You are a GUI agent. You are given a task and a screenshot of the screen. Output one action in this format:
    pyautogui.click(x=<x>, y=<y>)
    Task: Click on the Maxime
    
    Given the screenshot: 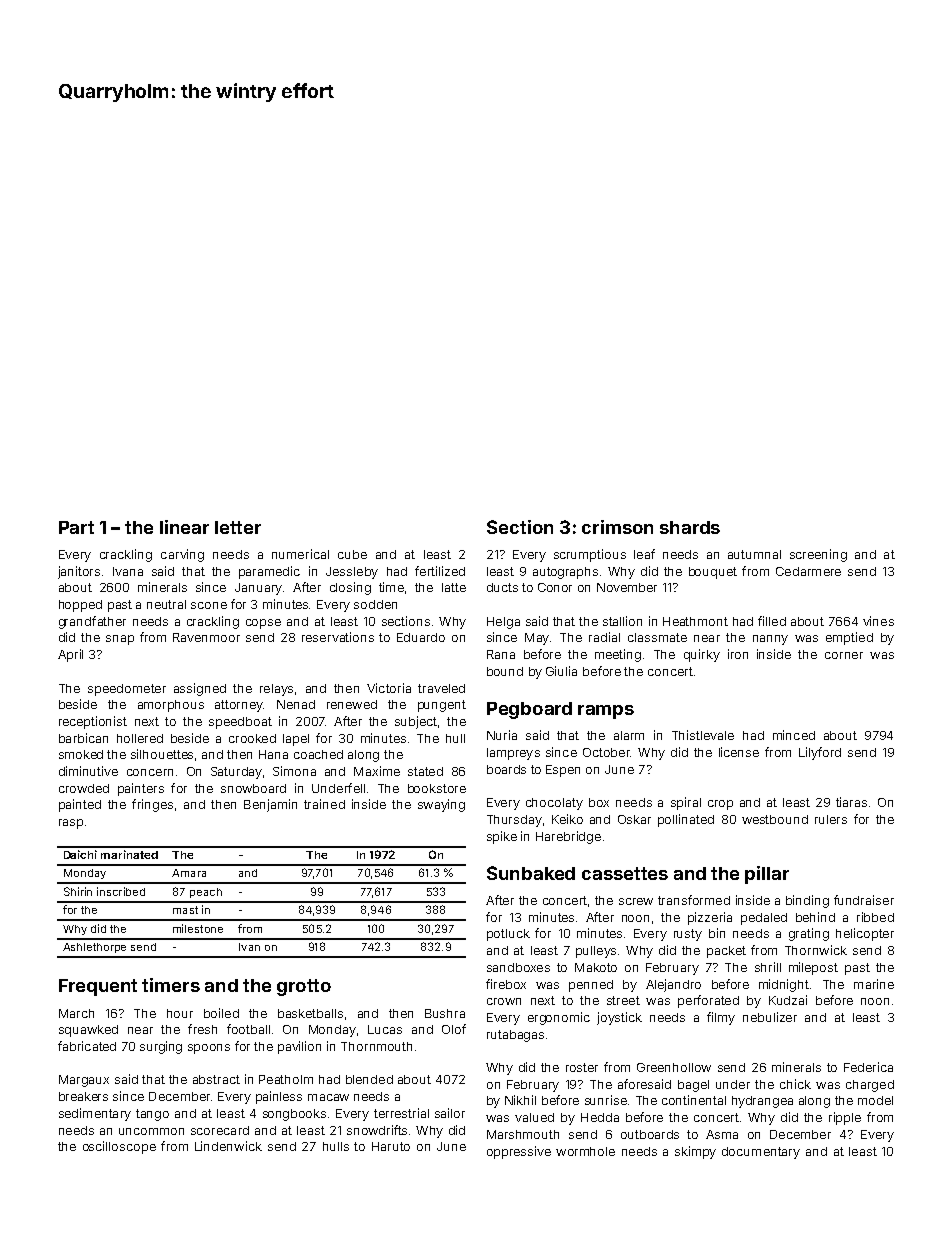 What is the action you would take?
    pyautogui.click(x=377, y=771)
